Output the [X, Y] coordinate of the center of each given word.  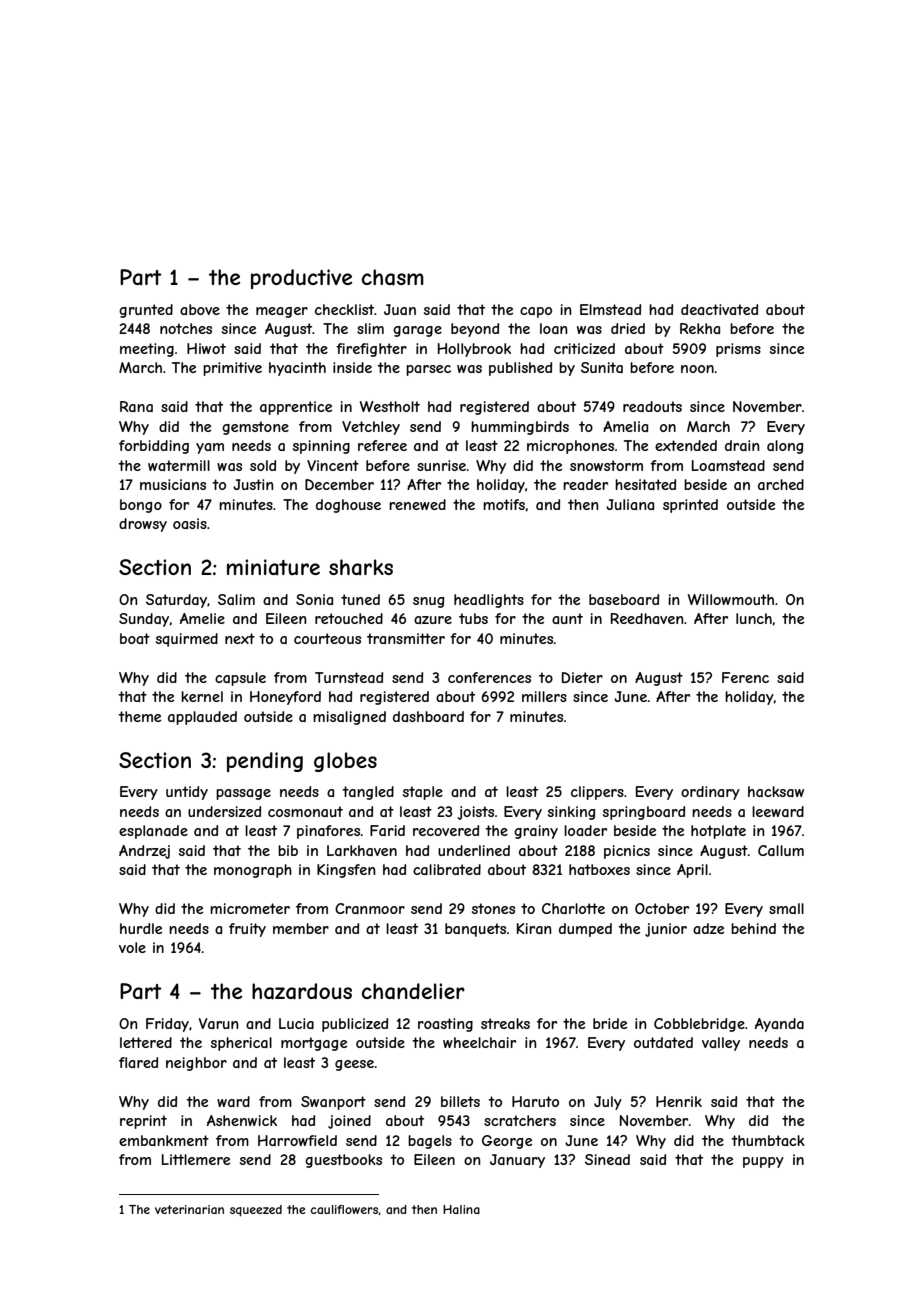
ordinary [710, 793]
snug [428, 602]
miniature [273, 567]
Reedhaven [647, 618]
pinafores [328, 832]
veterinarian [189, 1209]
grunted [146, 311]
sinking [571, 813]
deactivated [719, 309]
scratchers [520, 1120]
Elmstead [610, 309]
